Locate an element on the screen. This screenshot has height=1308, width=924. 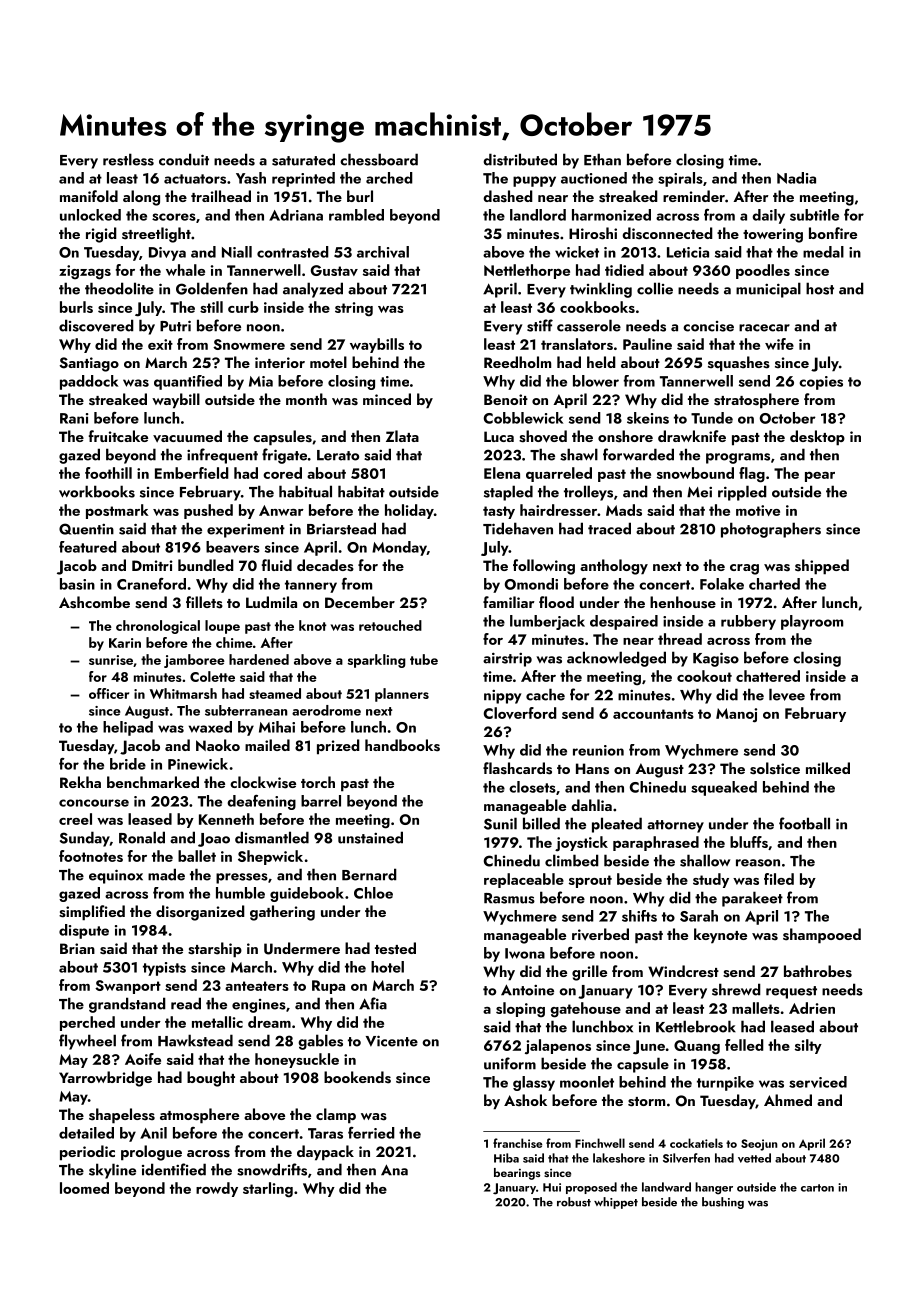
December is located at coordinates (360, 602).
